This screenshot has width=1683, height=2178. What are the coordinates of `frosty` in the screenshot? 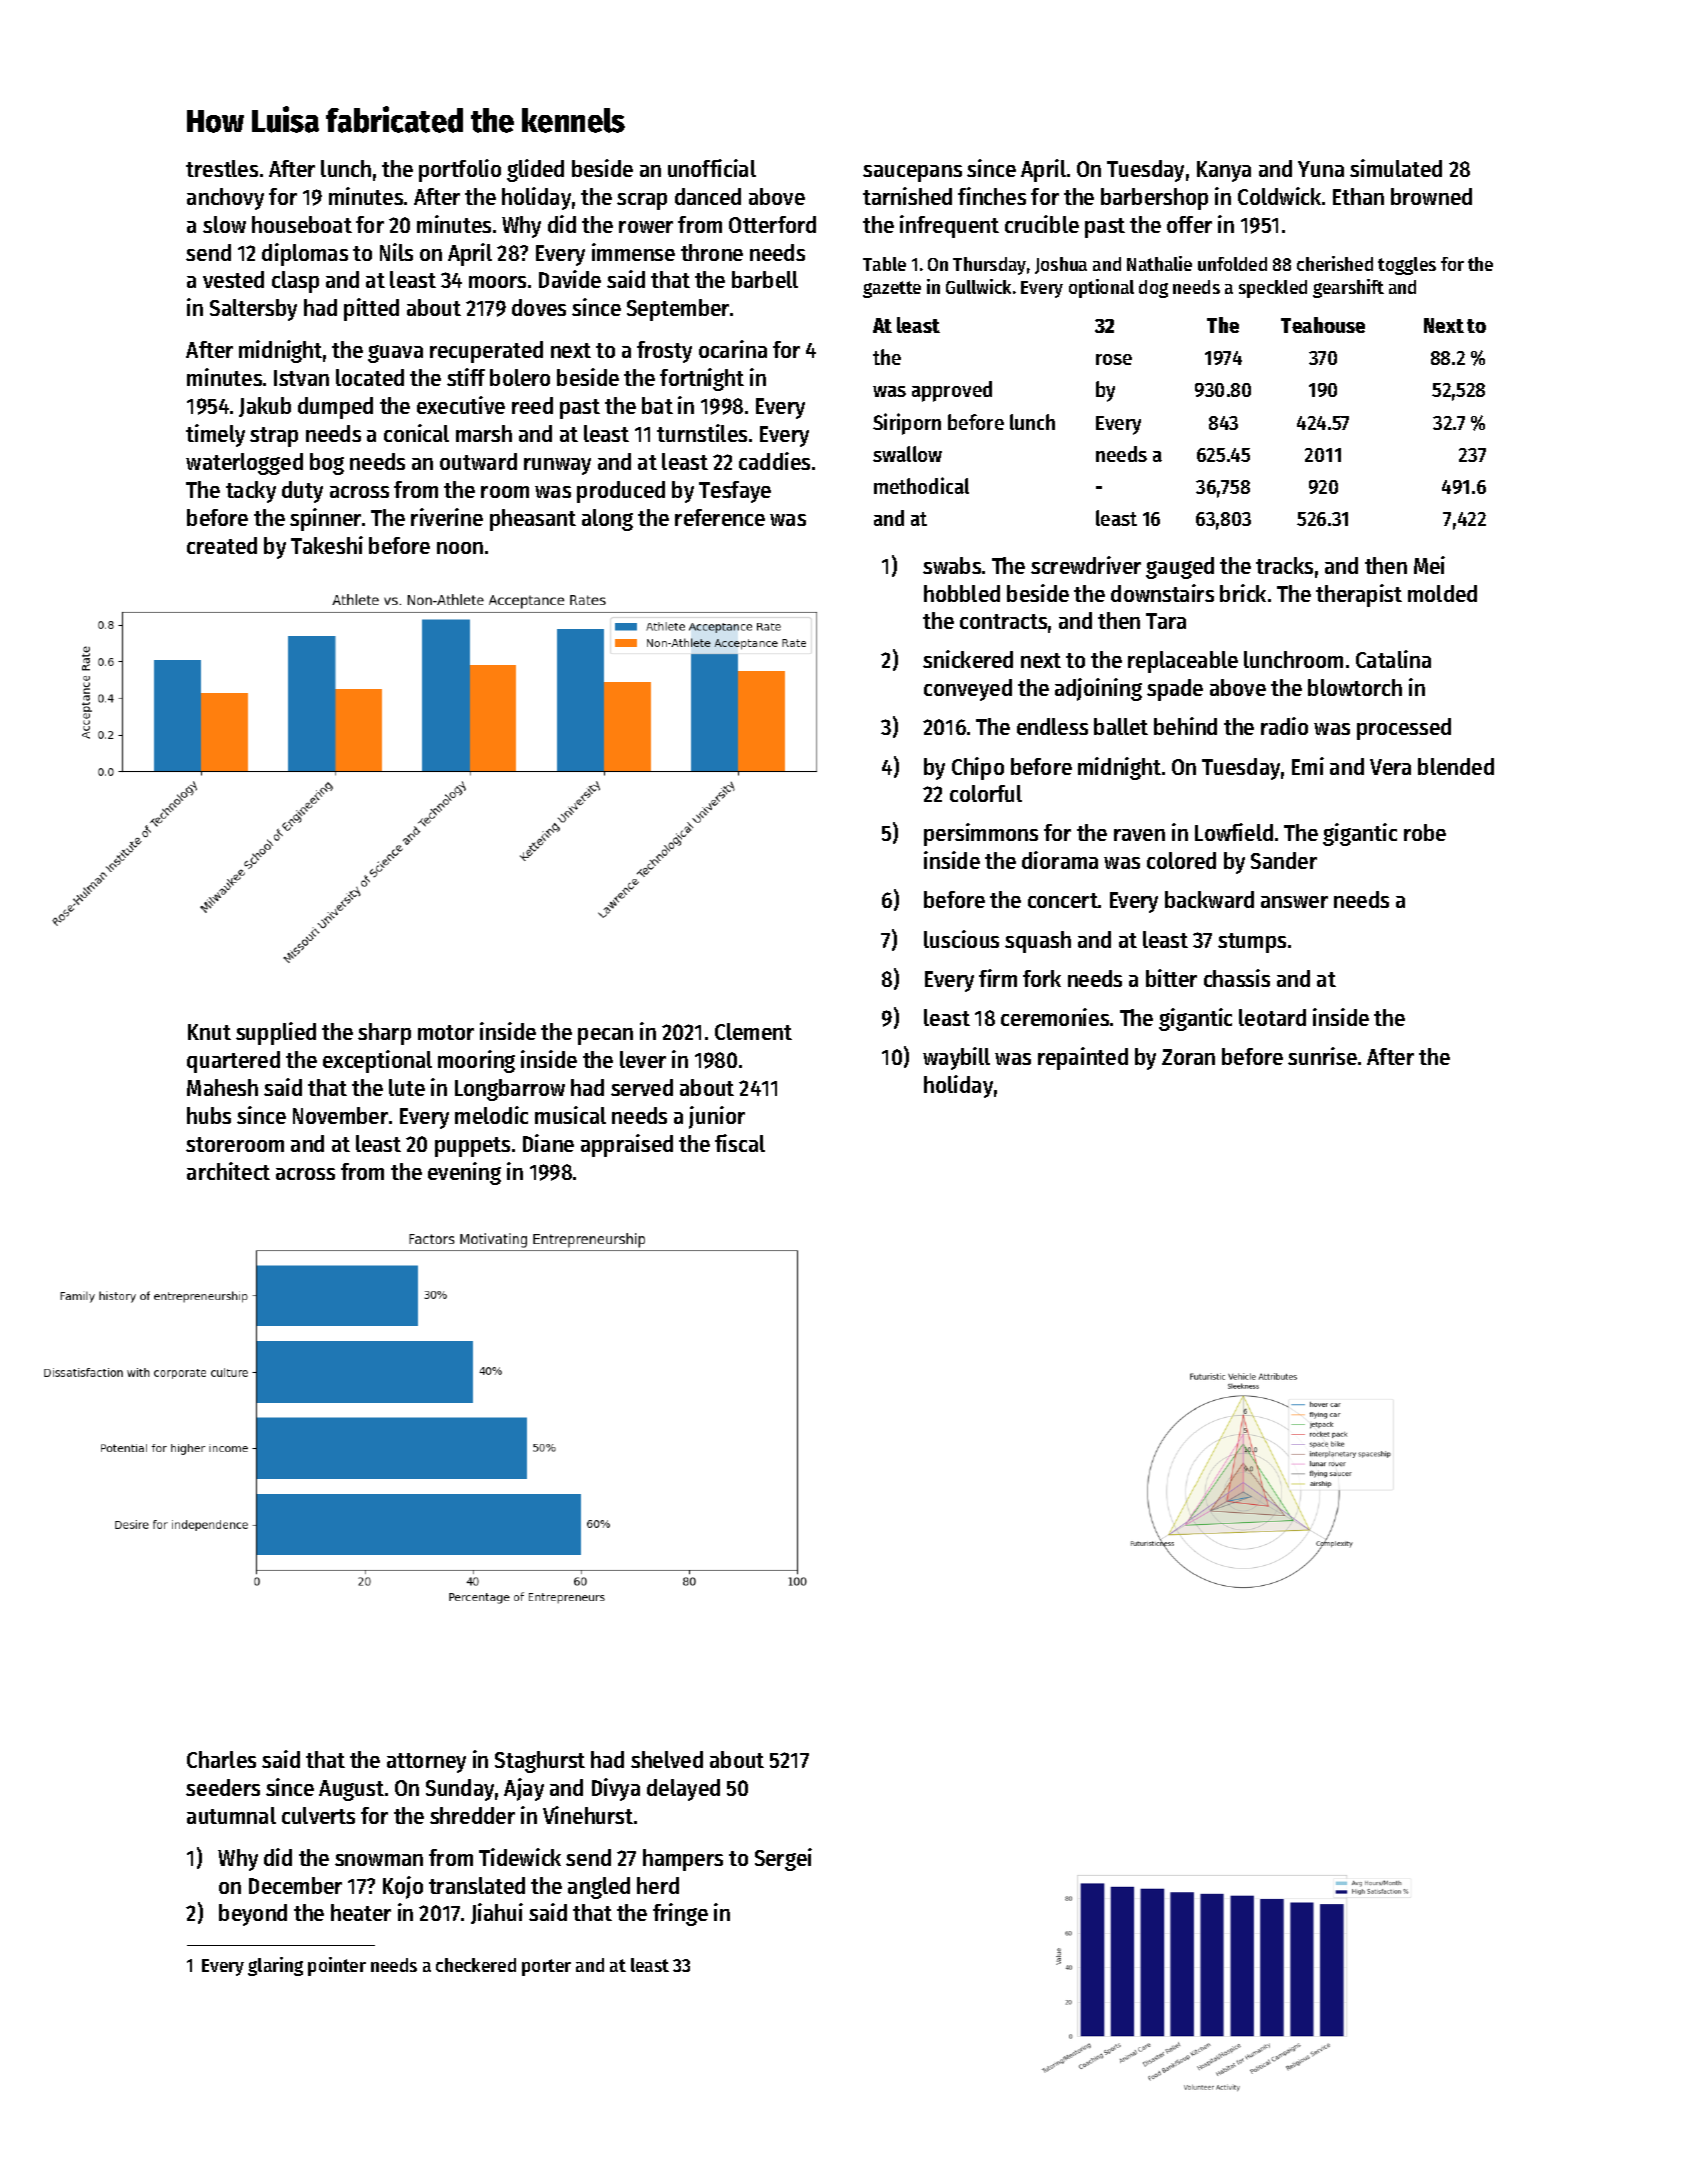 It's located at (664, 352).
